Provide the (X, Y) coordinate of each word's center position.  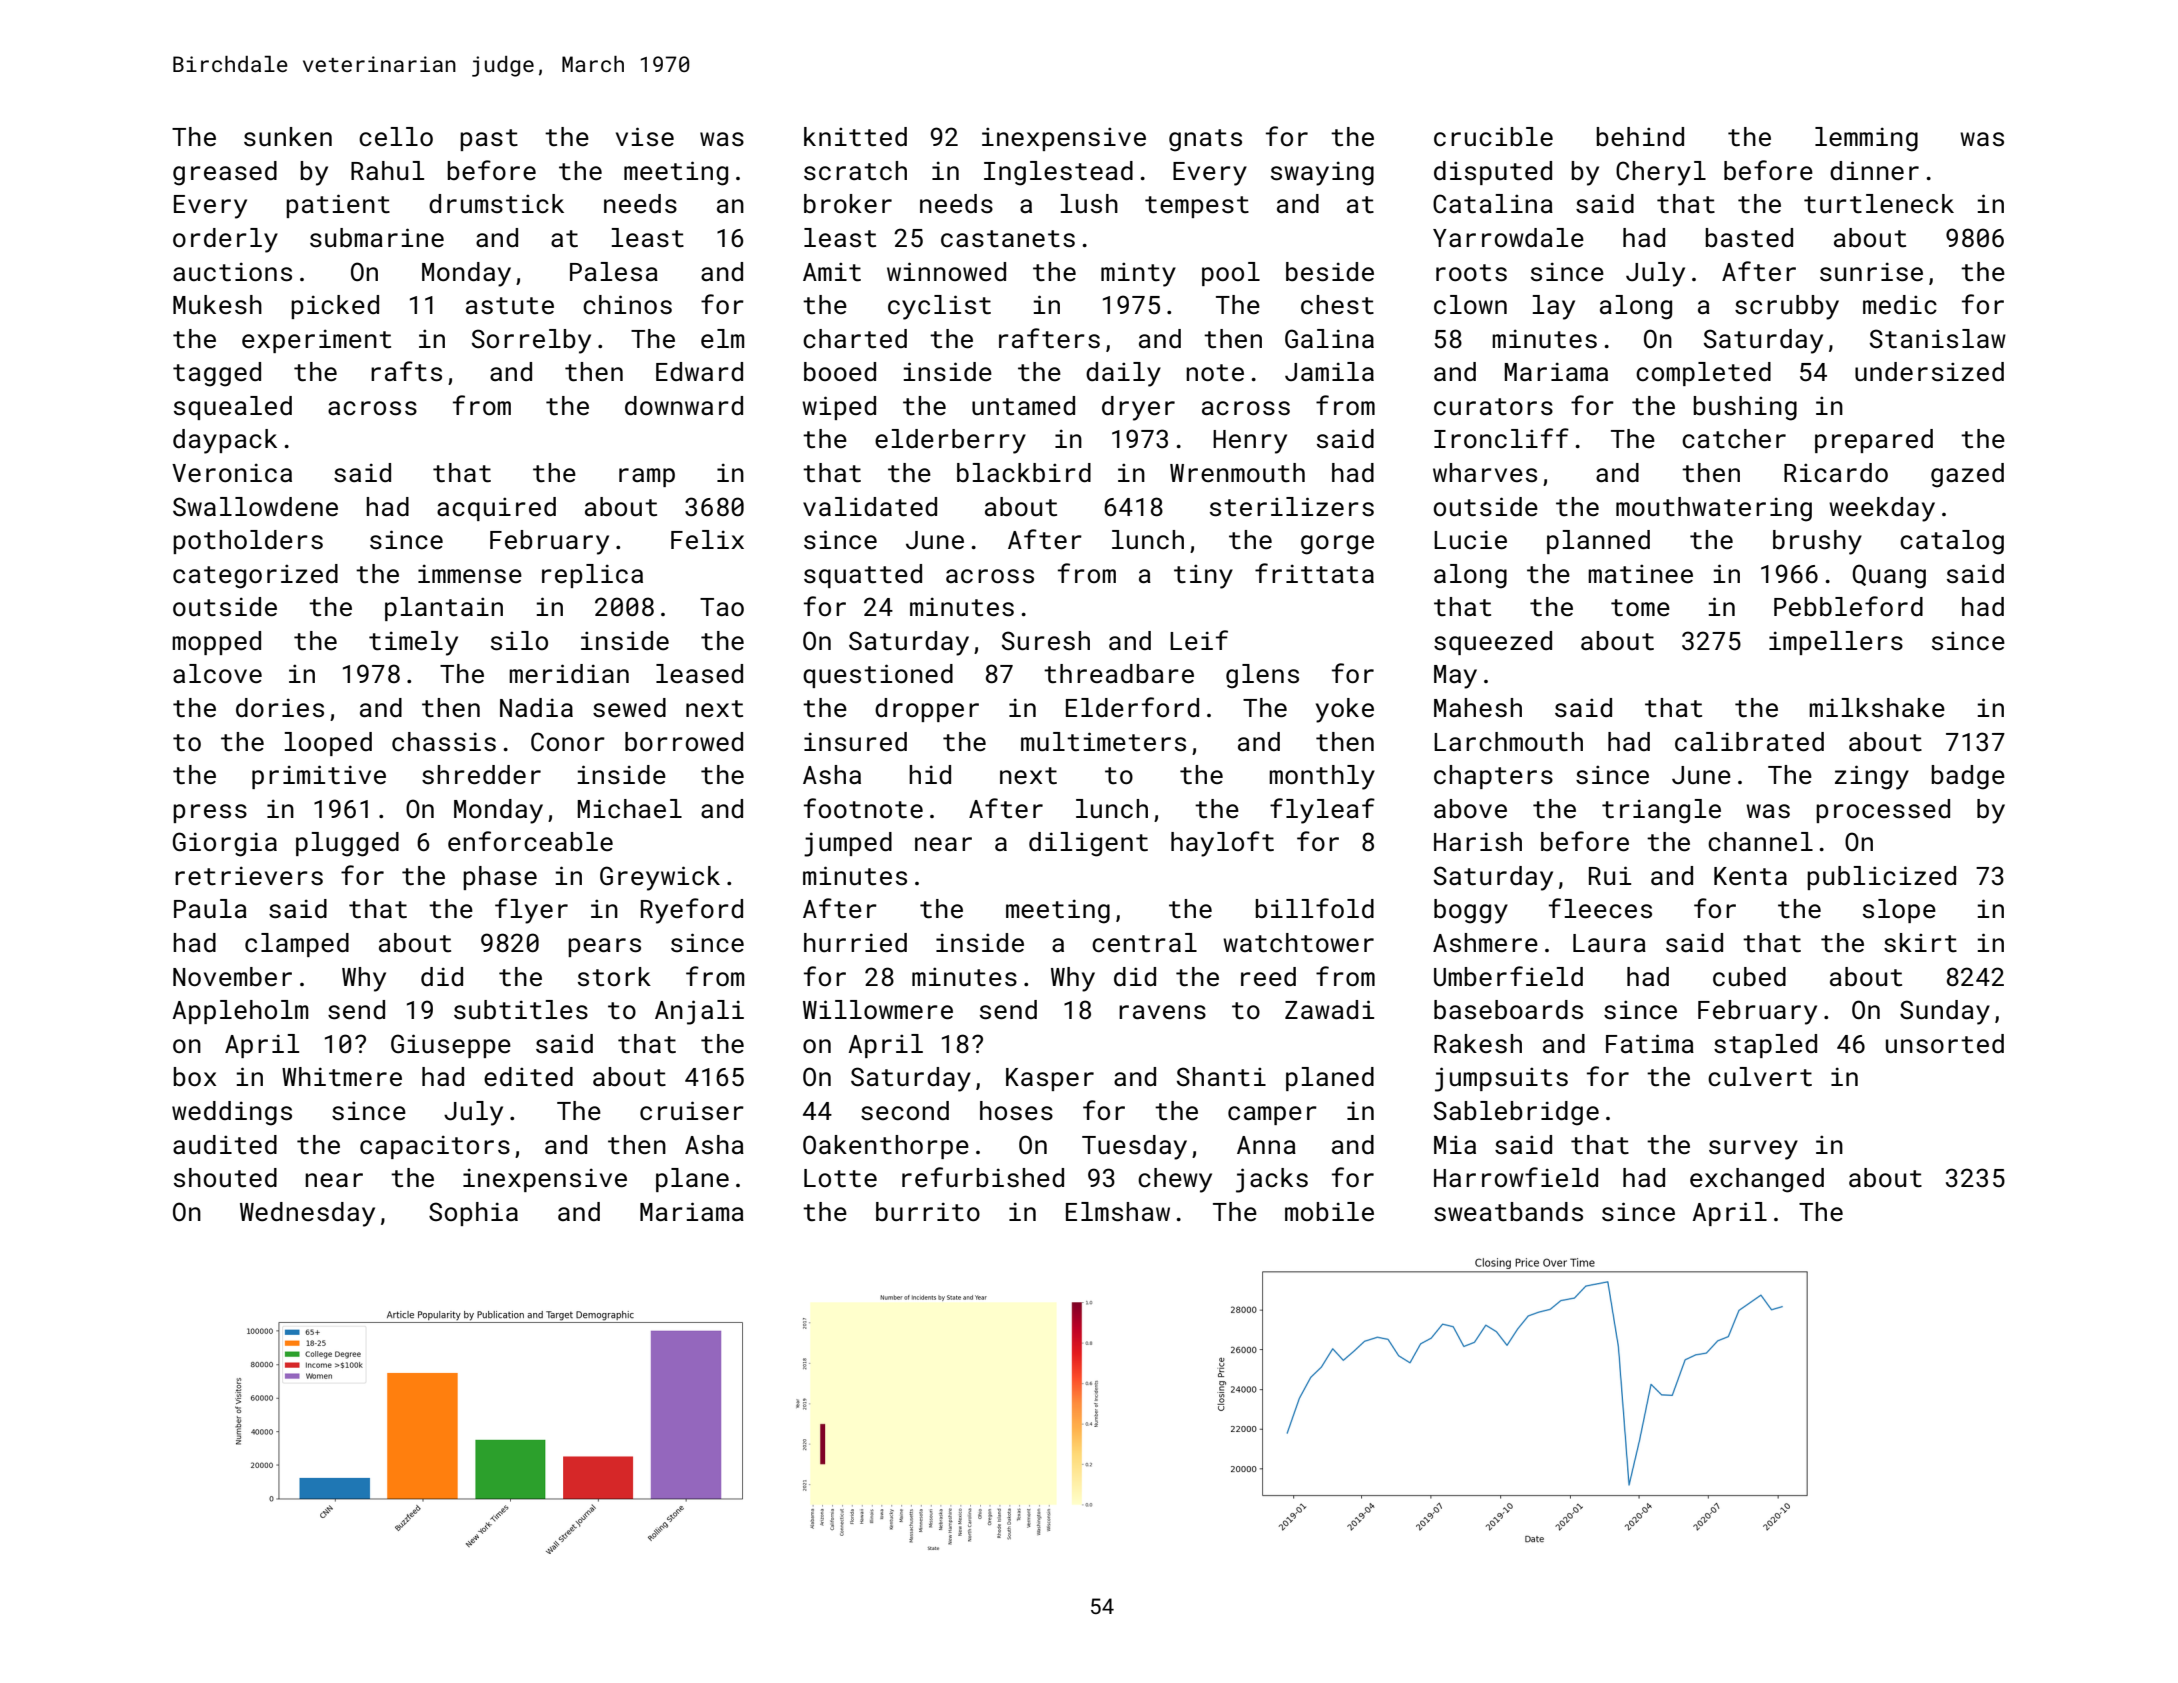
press (210, 813)
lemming (1866, 139)
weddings (232, 1113)
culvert (1760, 1077)
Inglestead (1058, 173)
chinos (627, 305)
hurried (855, 943)
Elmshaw (1118, 1212)
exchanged (1757, 1180)
